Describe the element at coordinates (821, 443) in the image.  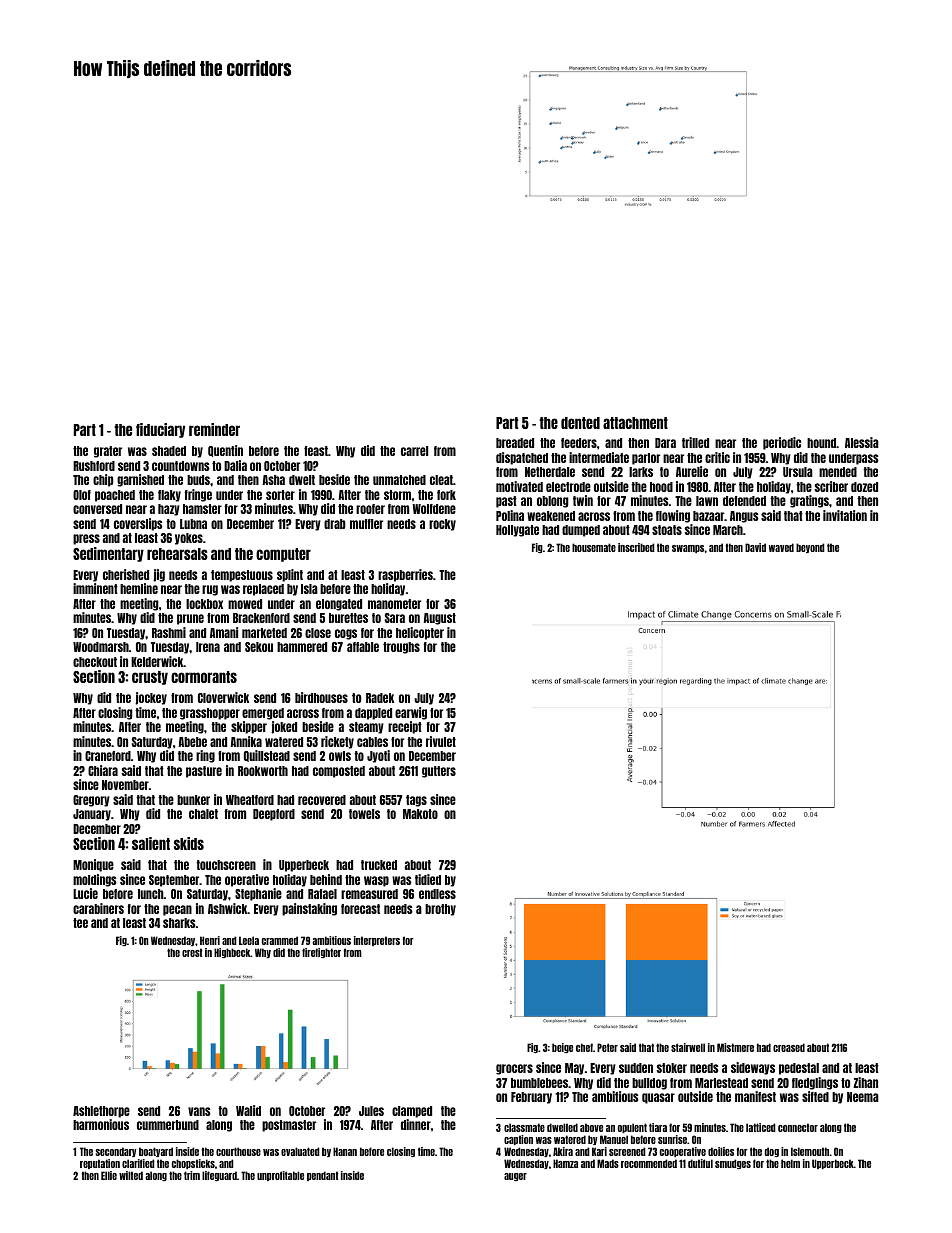
I see `hound` at that location.
